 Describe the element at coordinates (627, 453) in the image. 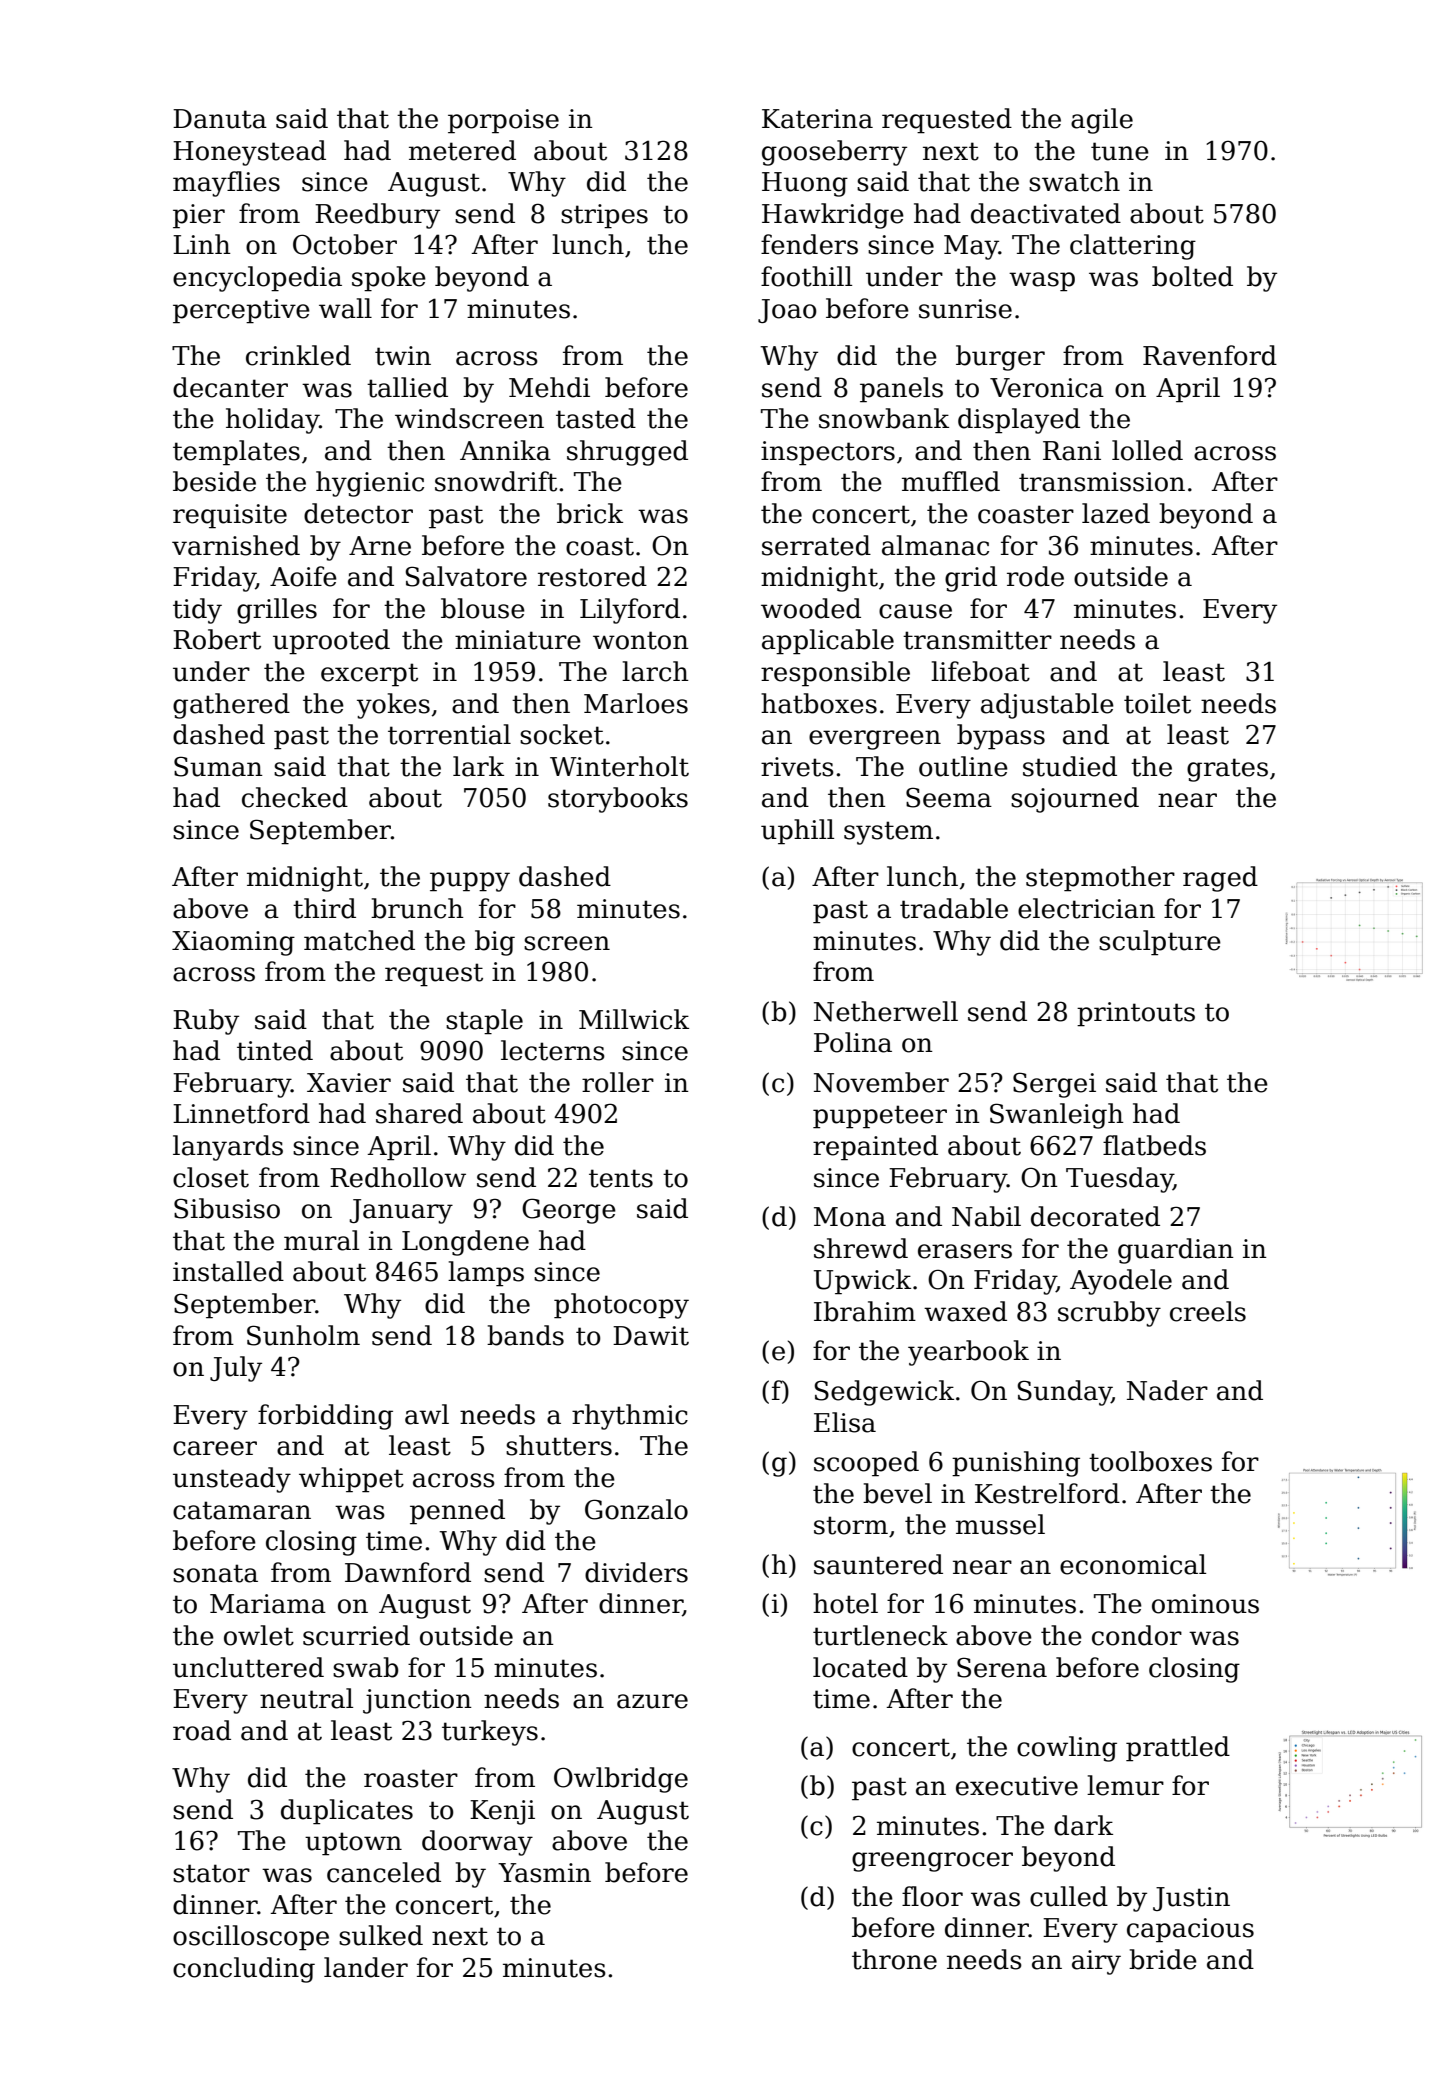

I see `shrugged` at that location.
